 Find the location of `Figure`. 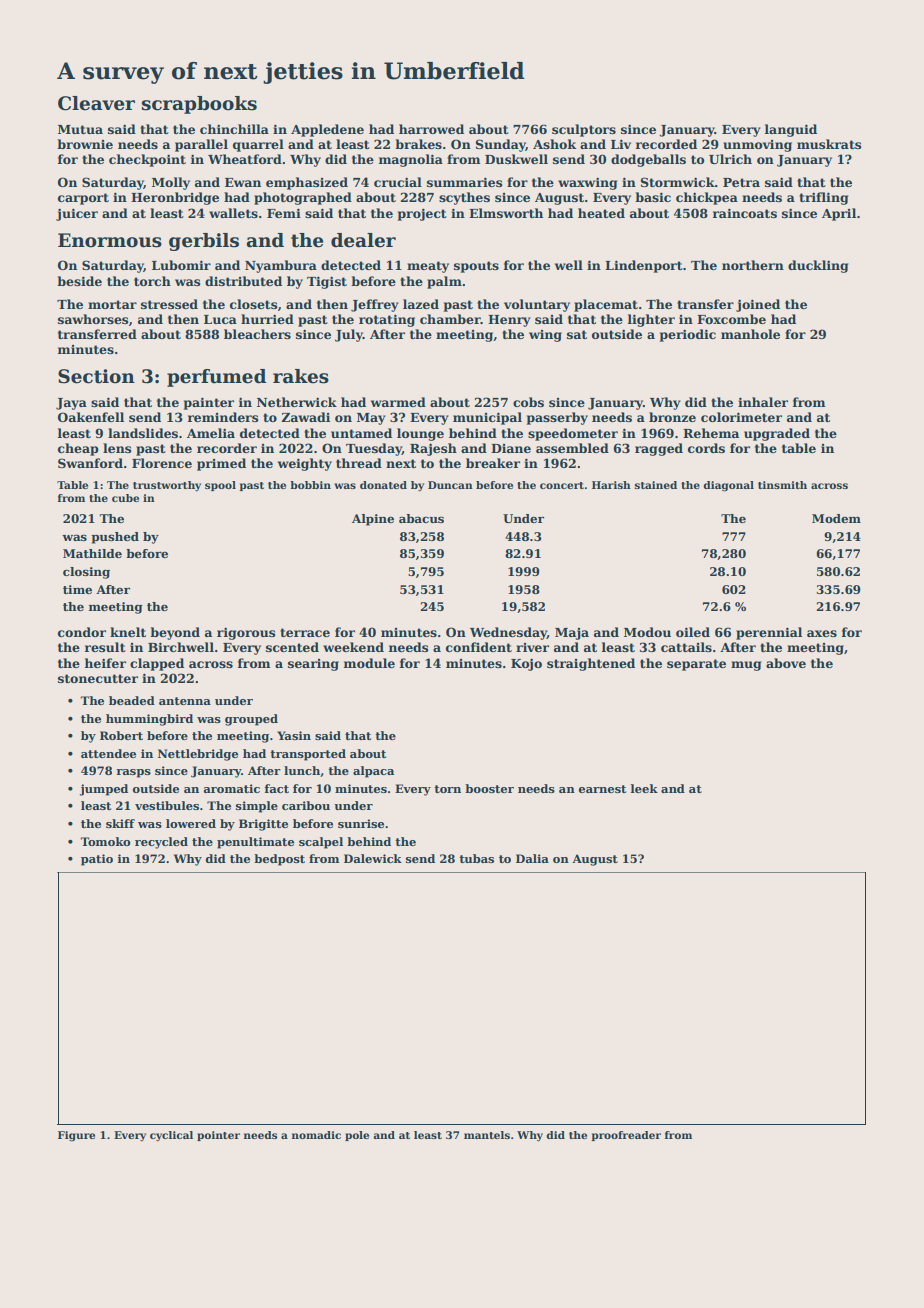

Figure is located at coordinates (76, 1136).
